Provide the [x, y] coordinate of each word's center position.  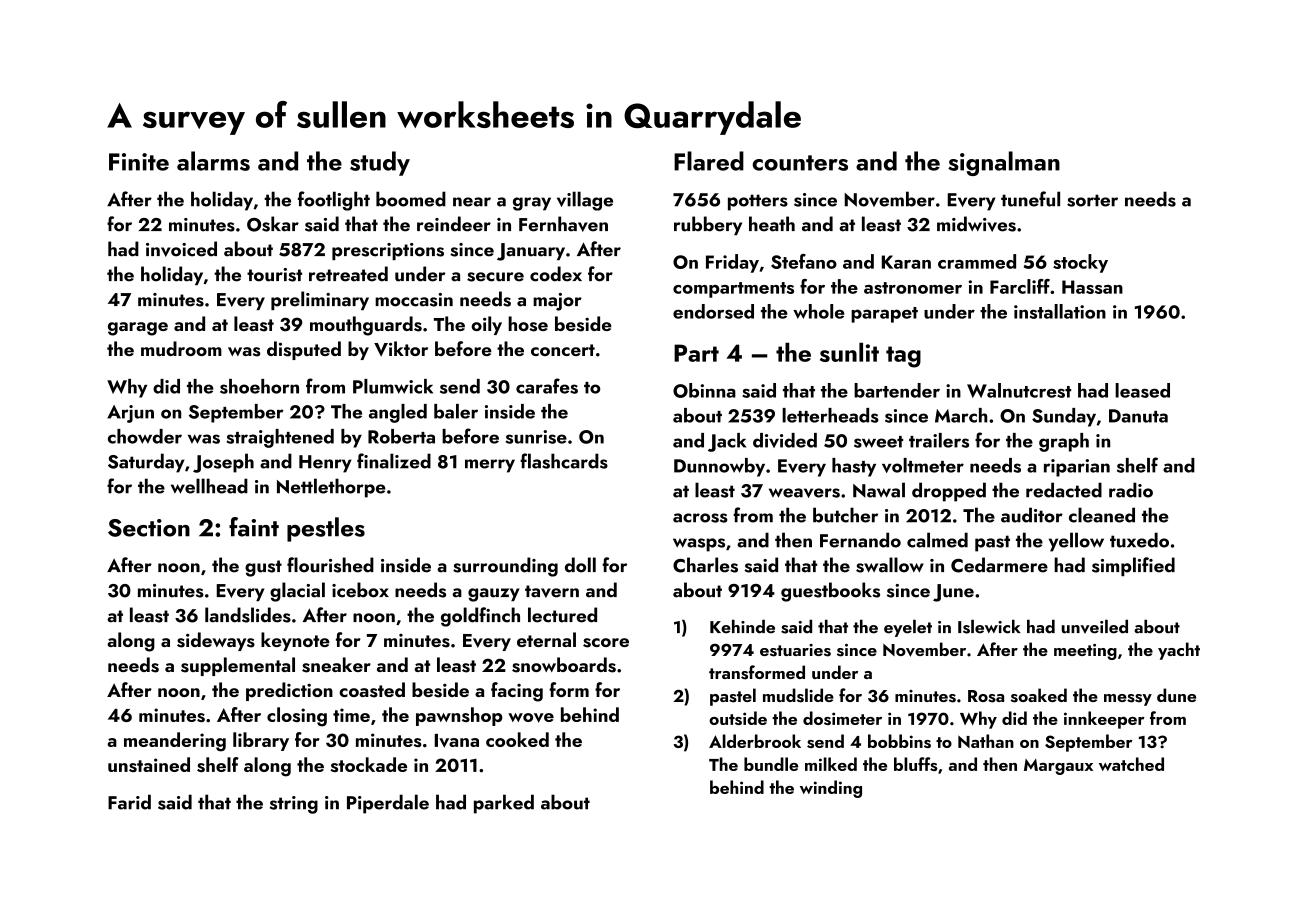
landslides [248, 615]
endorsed [713, 311]
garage [138, 329]
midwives [976, 224]
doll [580, 565]
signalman [1004, 163]
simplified [1133, 566]
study [380, 163]
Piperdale [388, 804]
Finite [139, 162]
